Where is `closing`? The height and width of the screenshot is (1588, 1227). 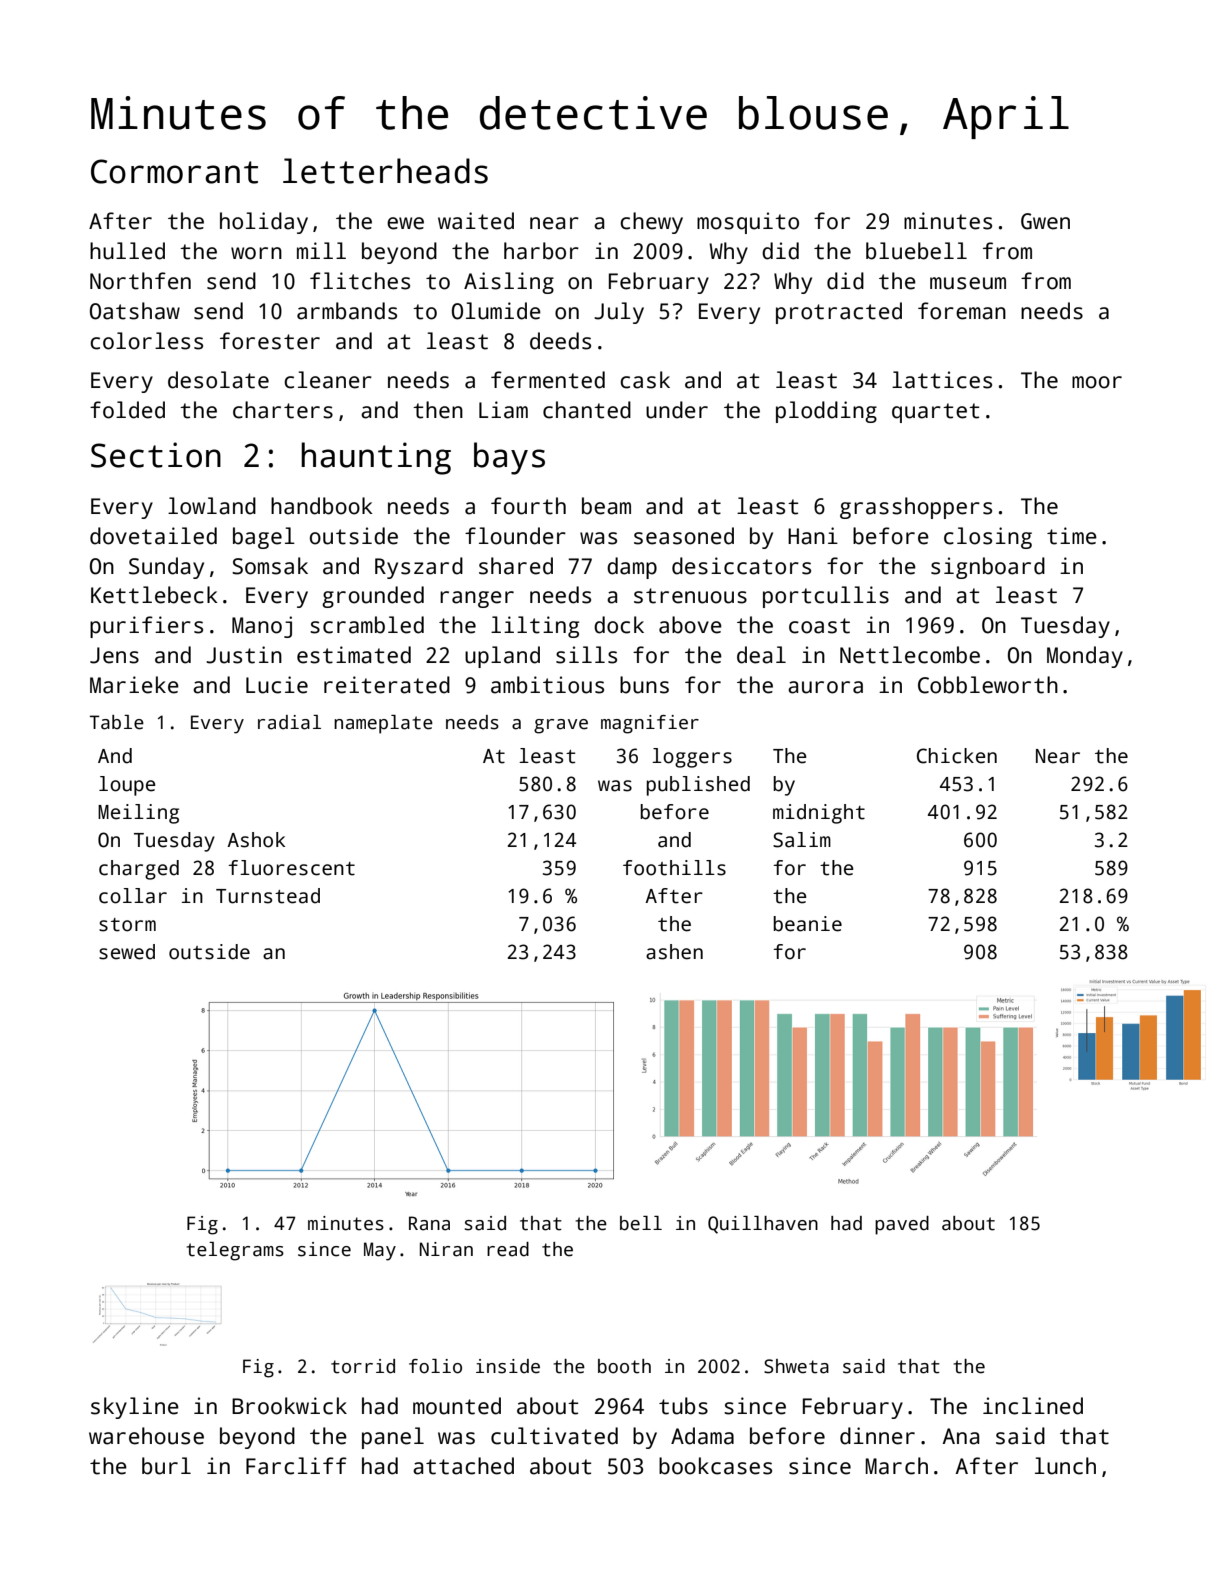
closing is located at coordinates (988, 538).
